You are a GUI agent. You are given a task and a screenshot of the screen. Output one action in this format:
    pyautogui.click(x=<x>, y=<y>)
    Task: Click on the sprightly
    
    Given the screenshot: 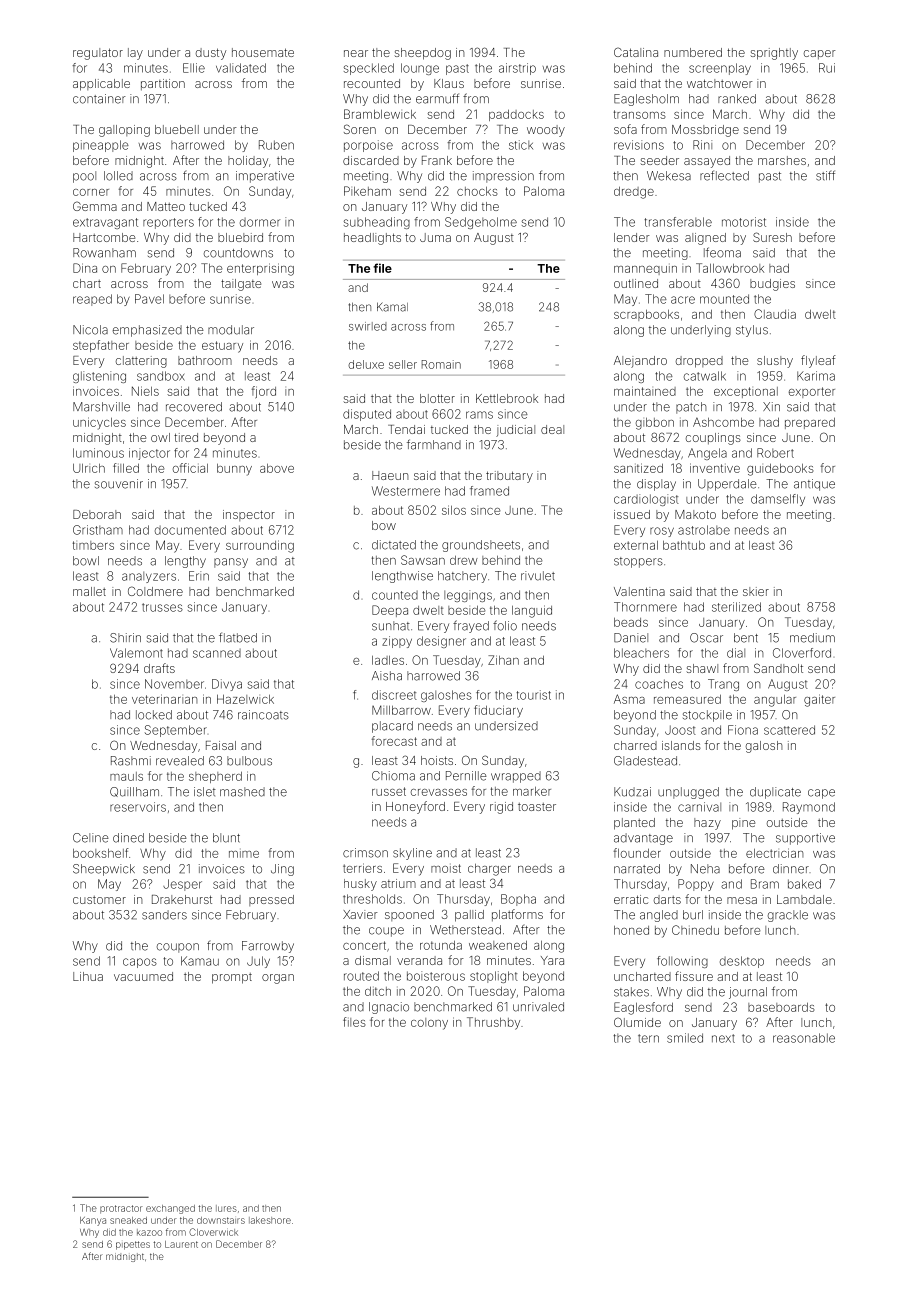 What is the action you would take?
    pyautogui.click(x=774, y=54)
